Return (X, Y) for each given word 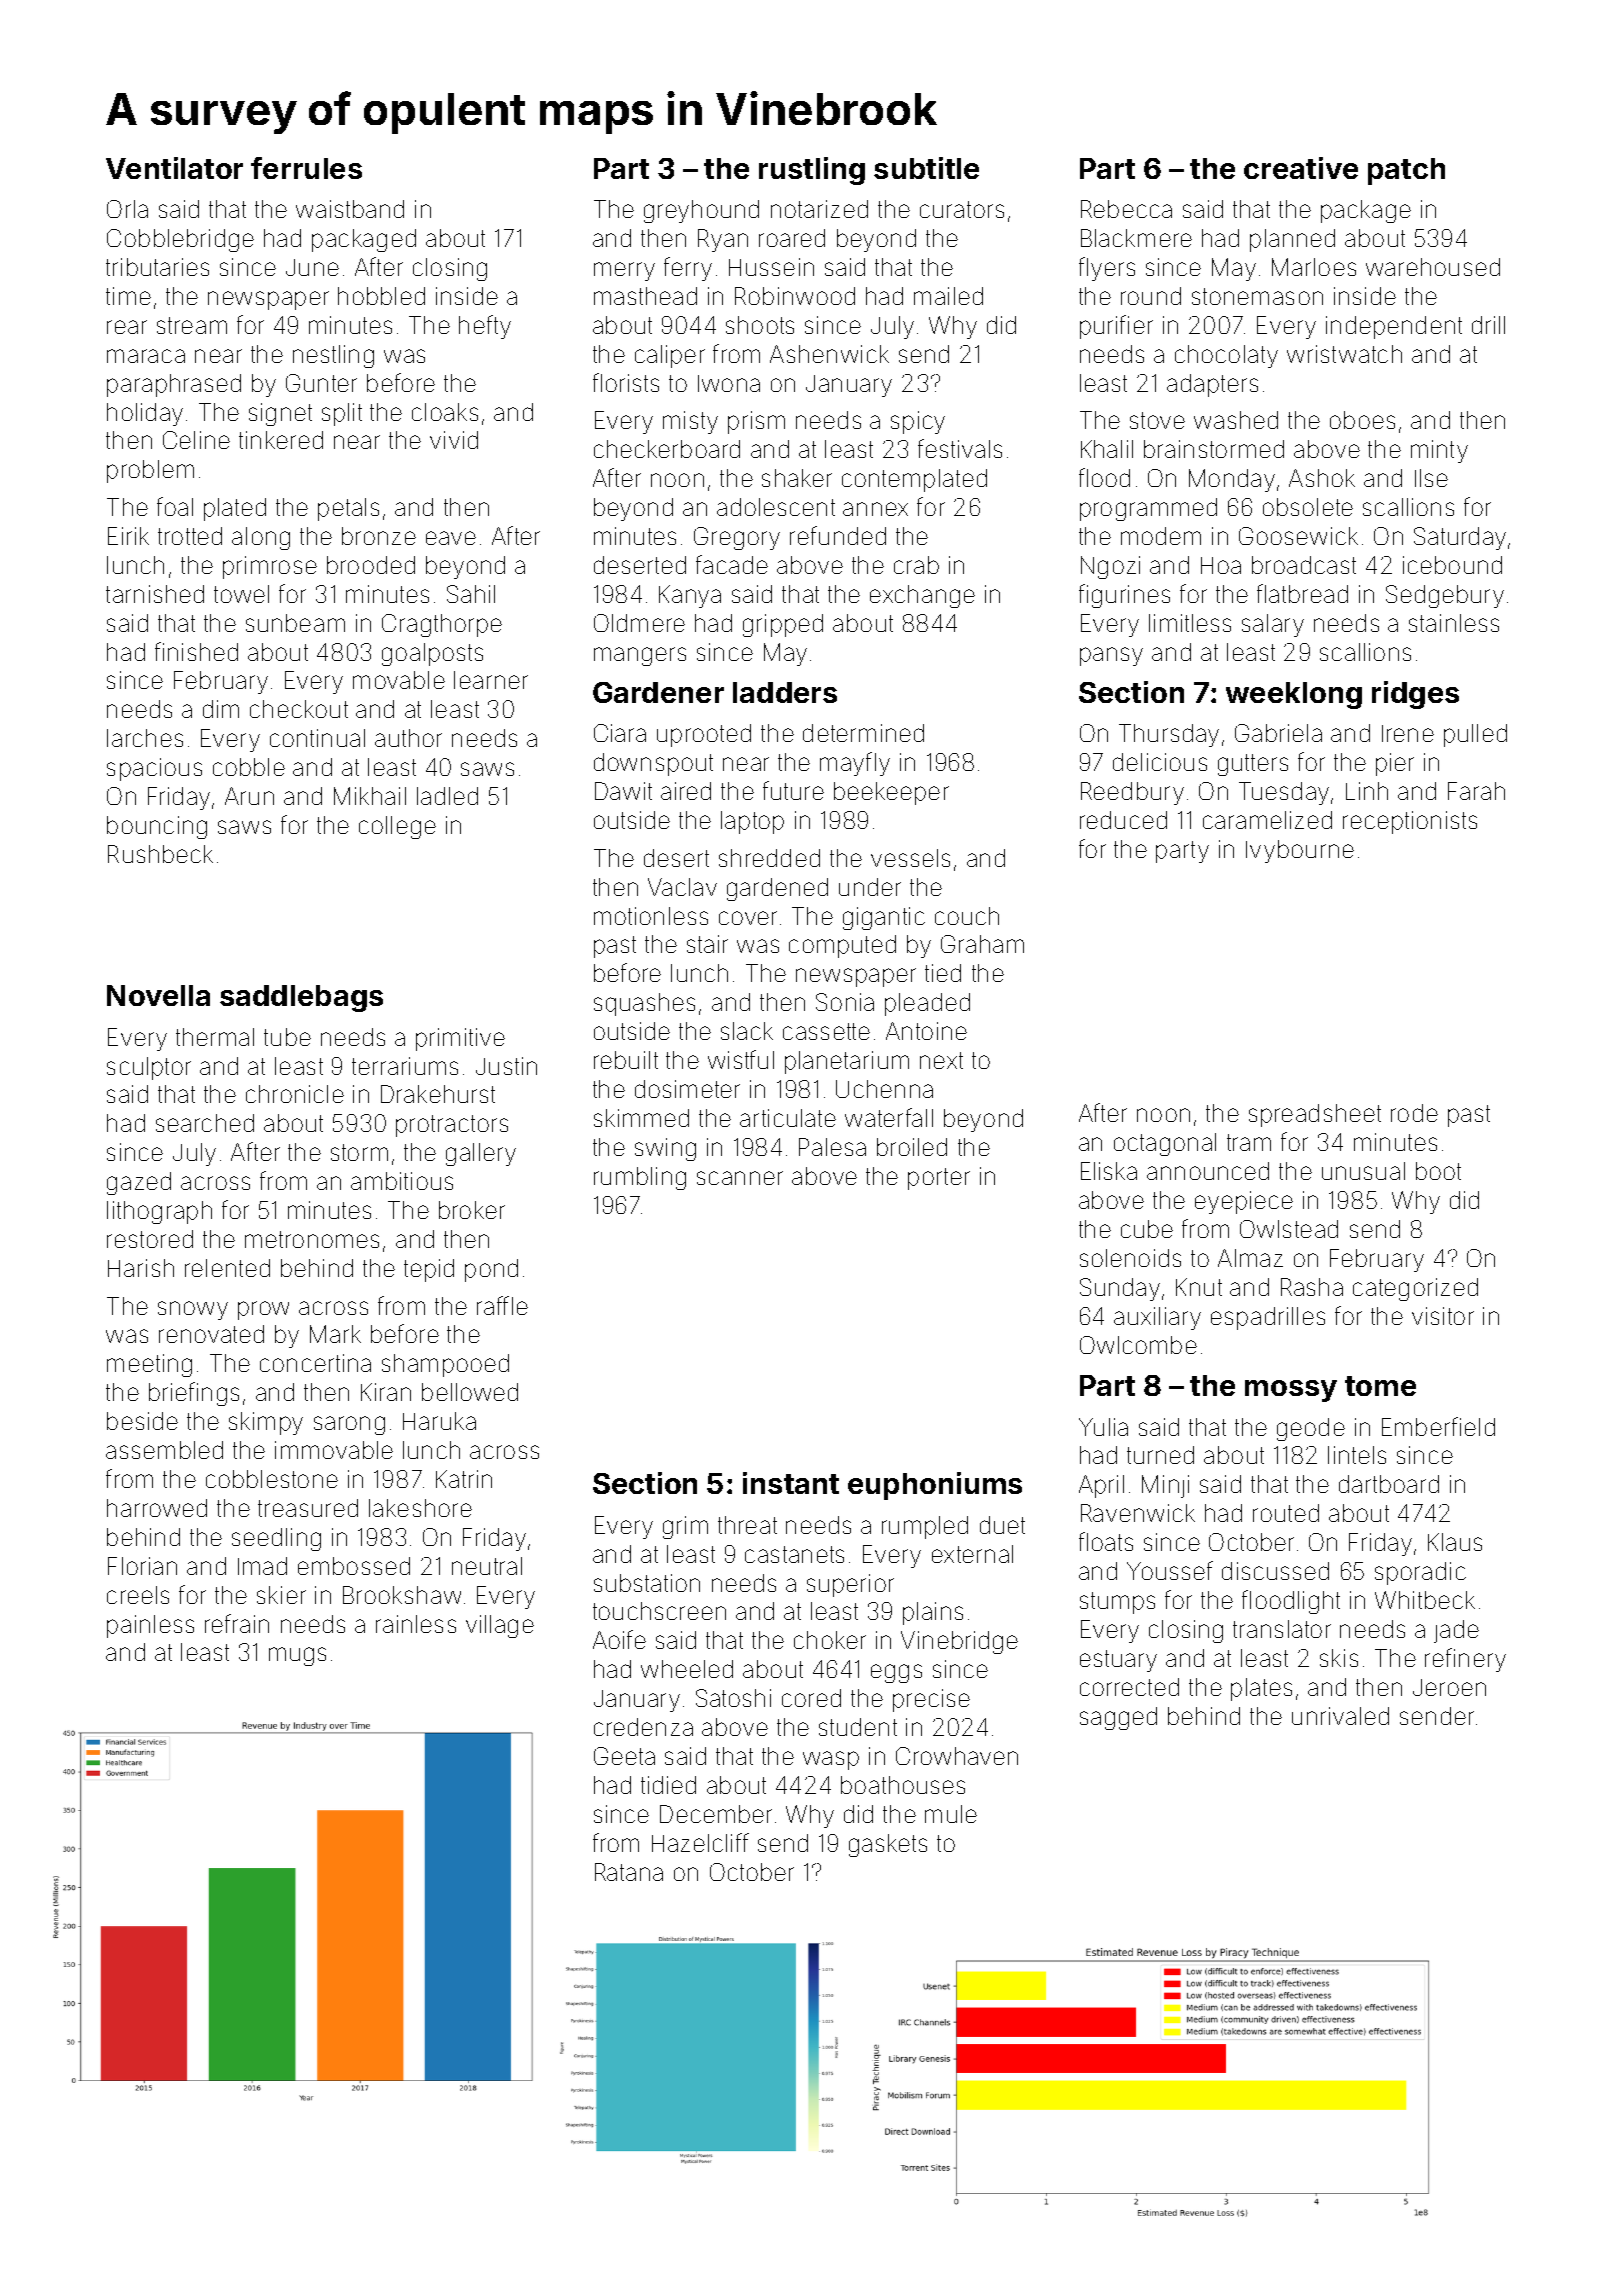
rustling (812, 171)
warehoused (1433, 267)
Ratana (629, 1872)
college (397, 827)
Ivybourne (1300, 851)
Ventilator (174, 168)
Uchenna (884, 1089)
